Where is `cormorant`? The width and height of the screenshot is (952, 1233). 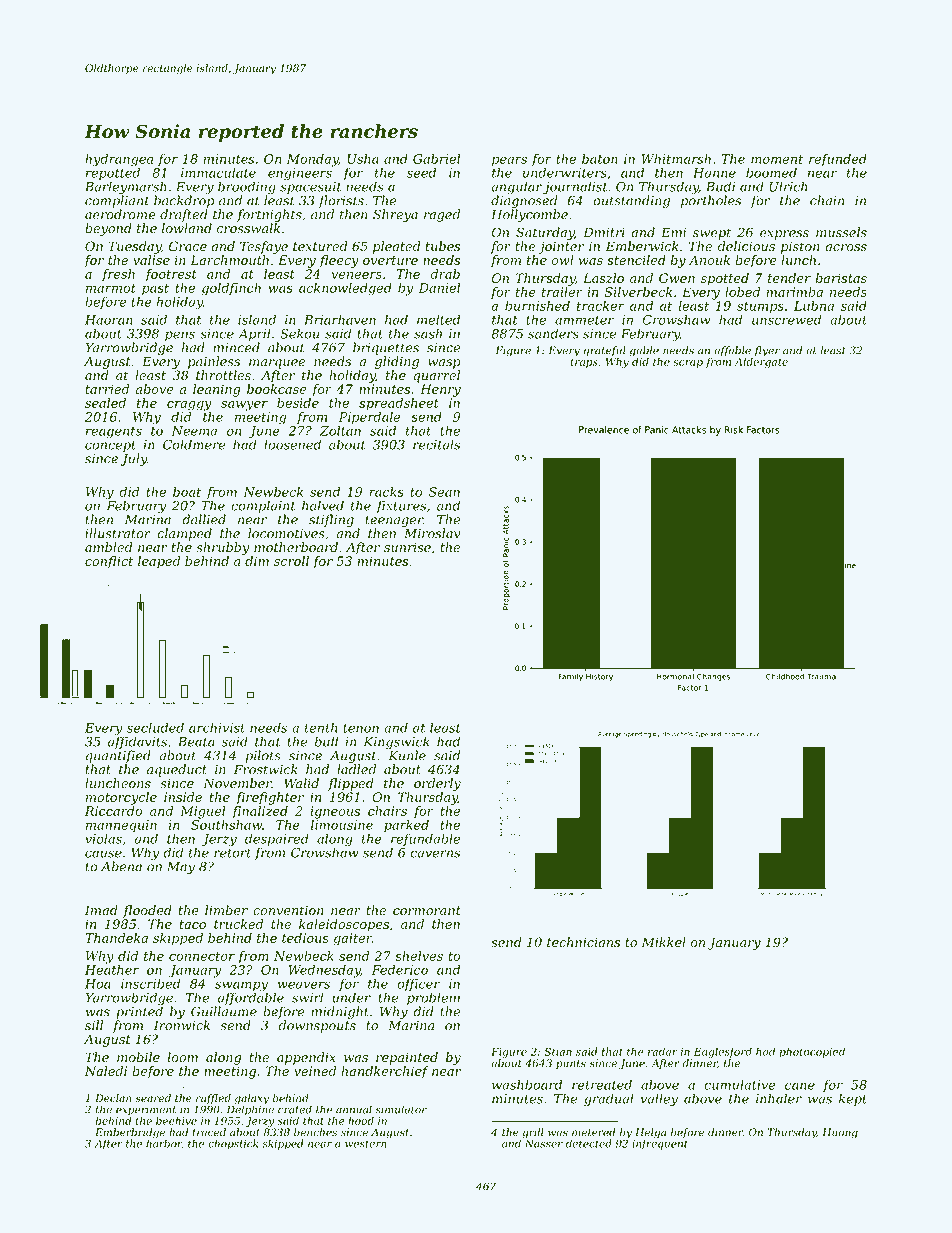
cormorant is located at coordinates (427, 911).
